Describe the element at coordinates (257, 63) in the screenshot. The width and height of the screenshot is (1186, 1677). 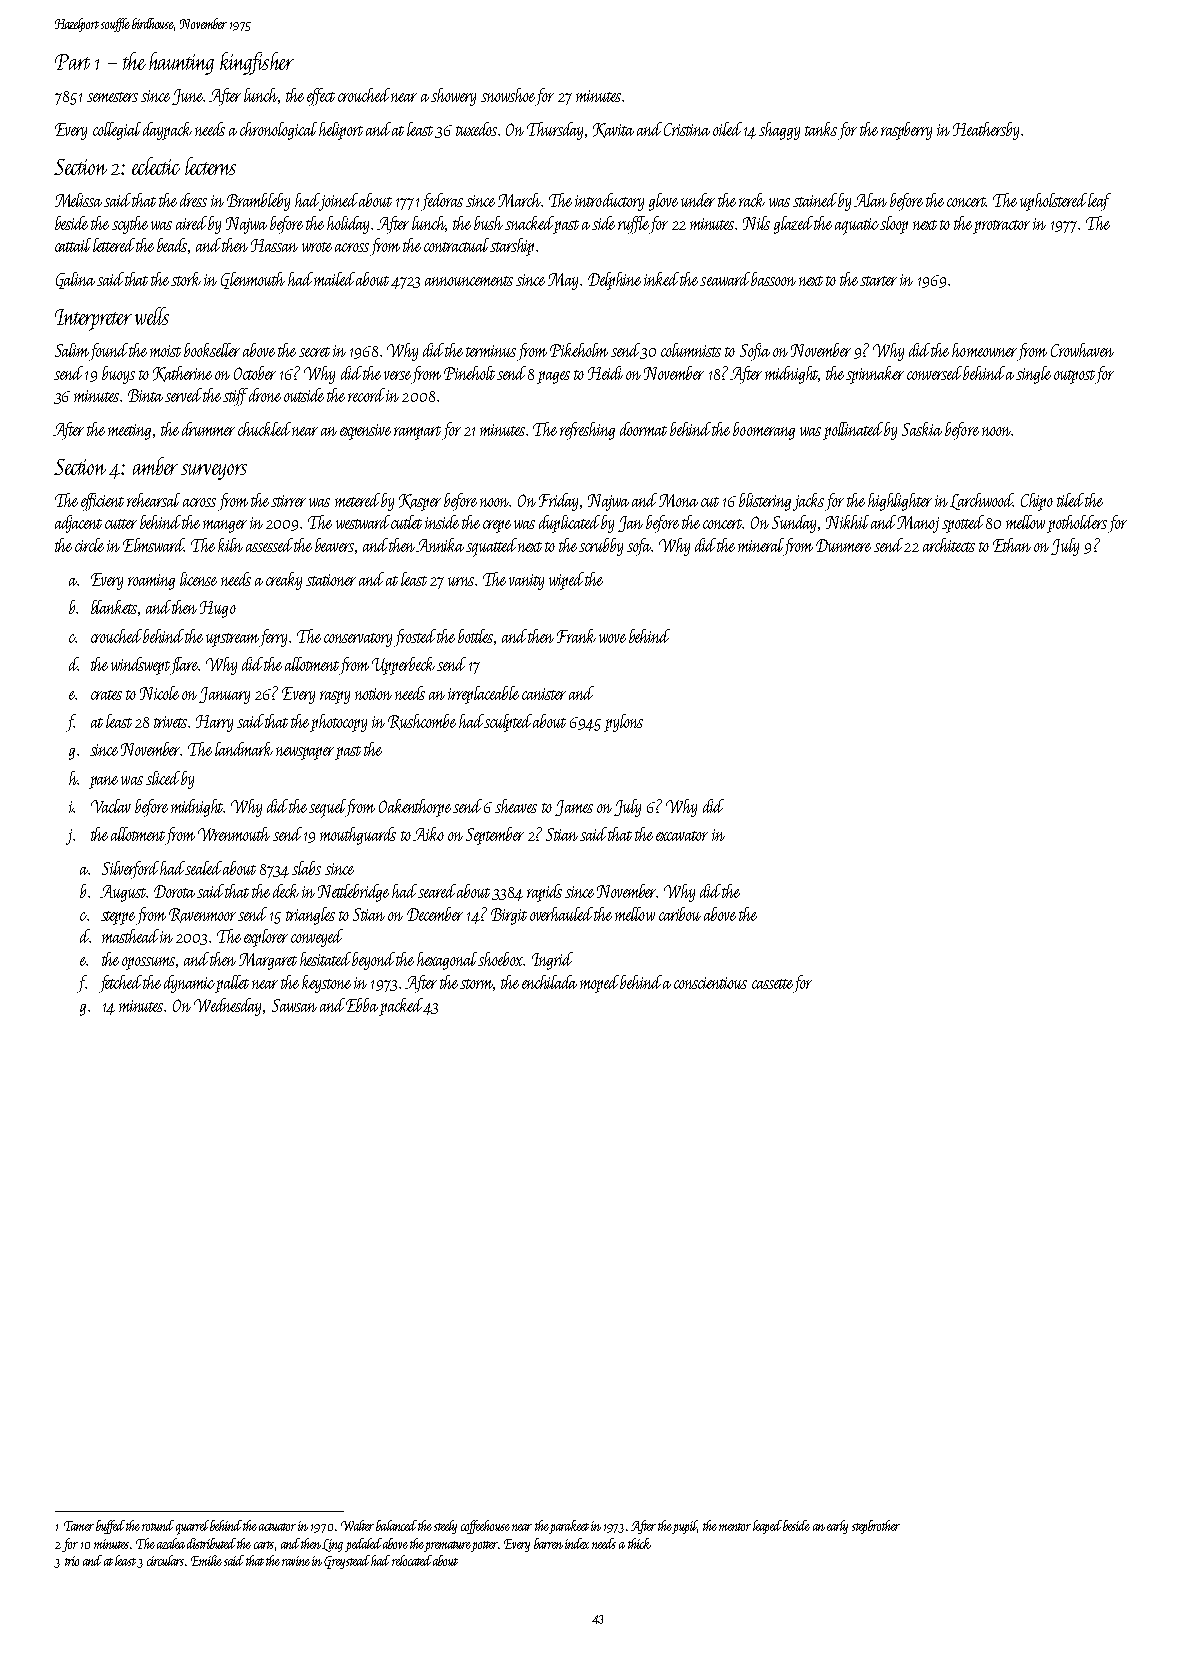
I see `kingfisher` at that location.
